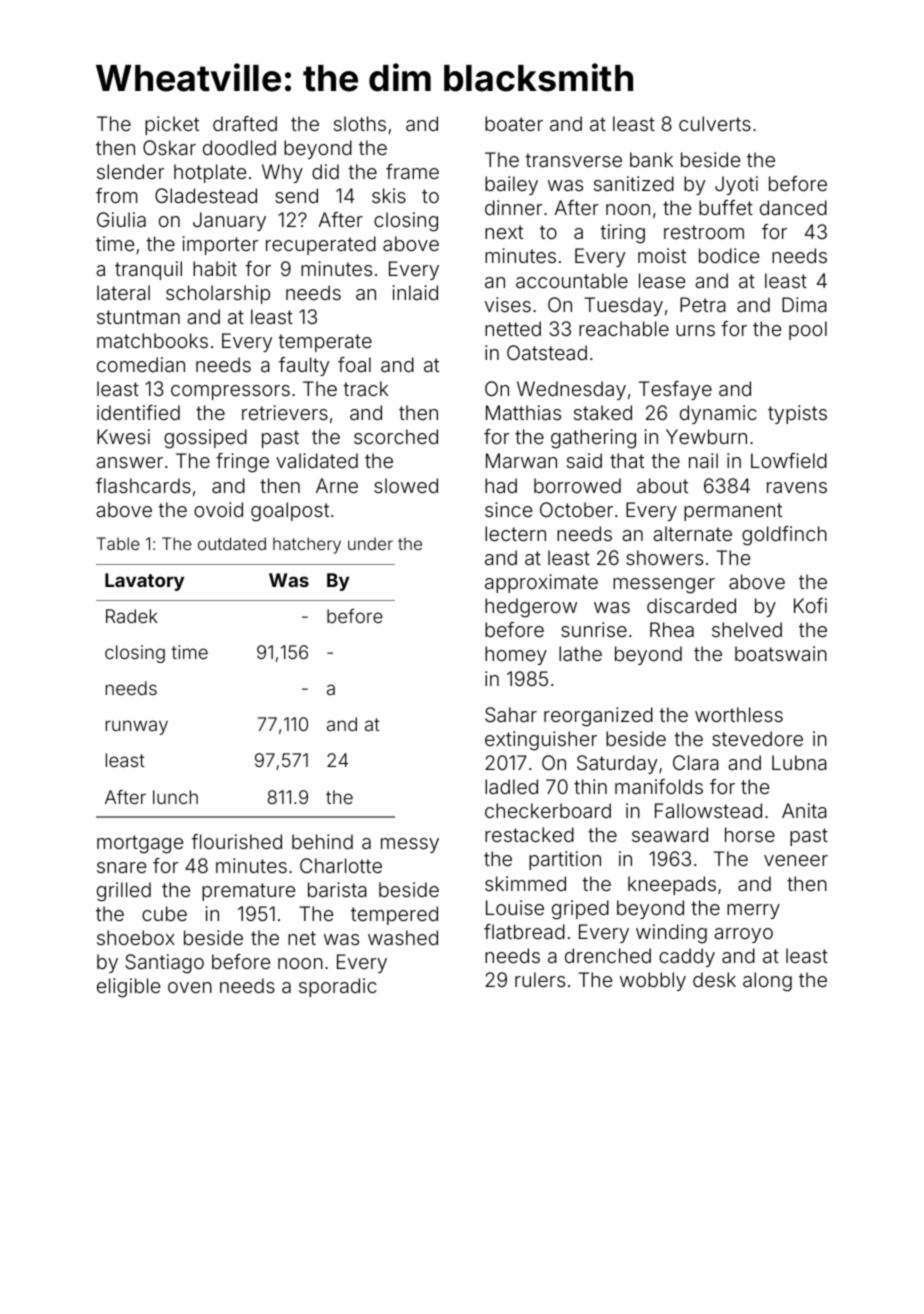 This screenshot has width=924, height=1314. Describe the element at coordinates (304, 366) in the screenshot. I see `faulty` at that location.
